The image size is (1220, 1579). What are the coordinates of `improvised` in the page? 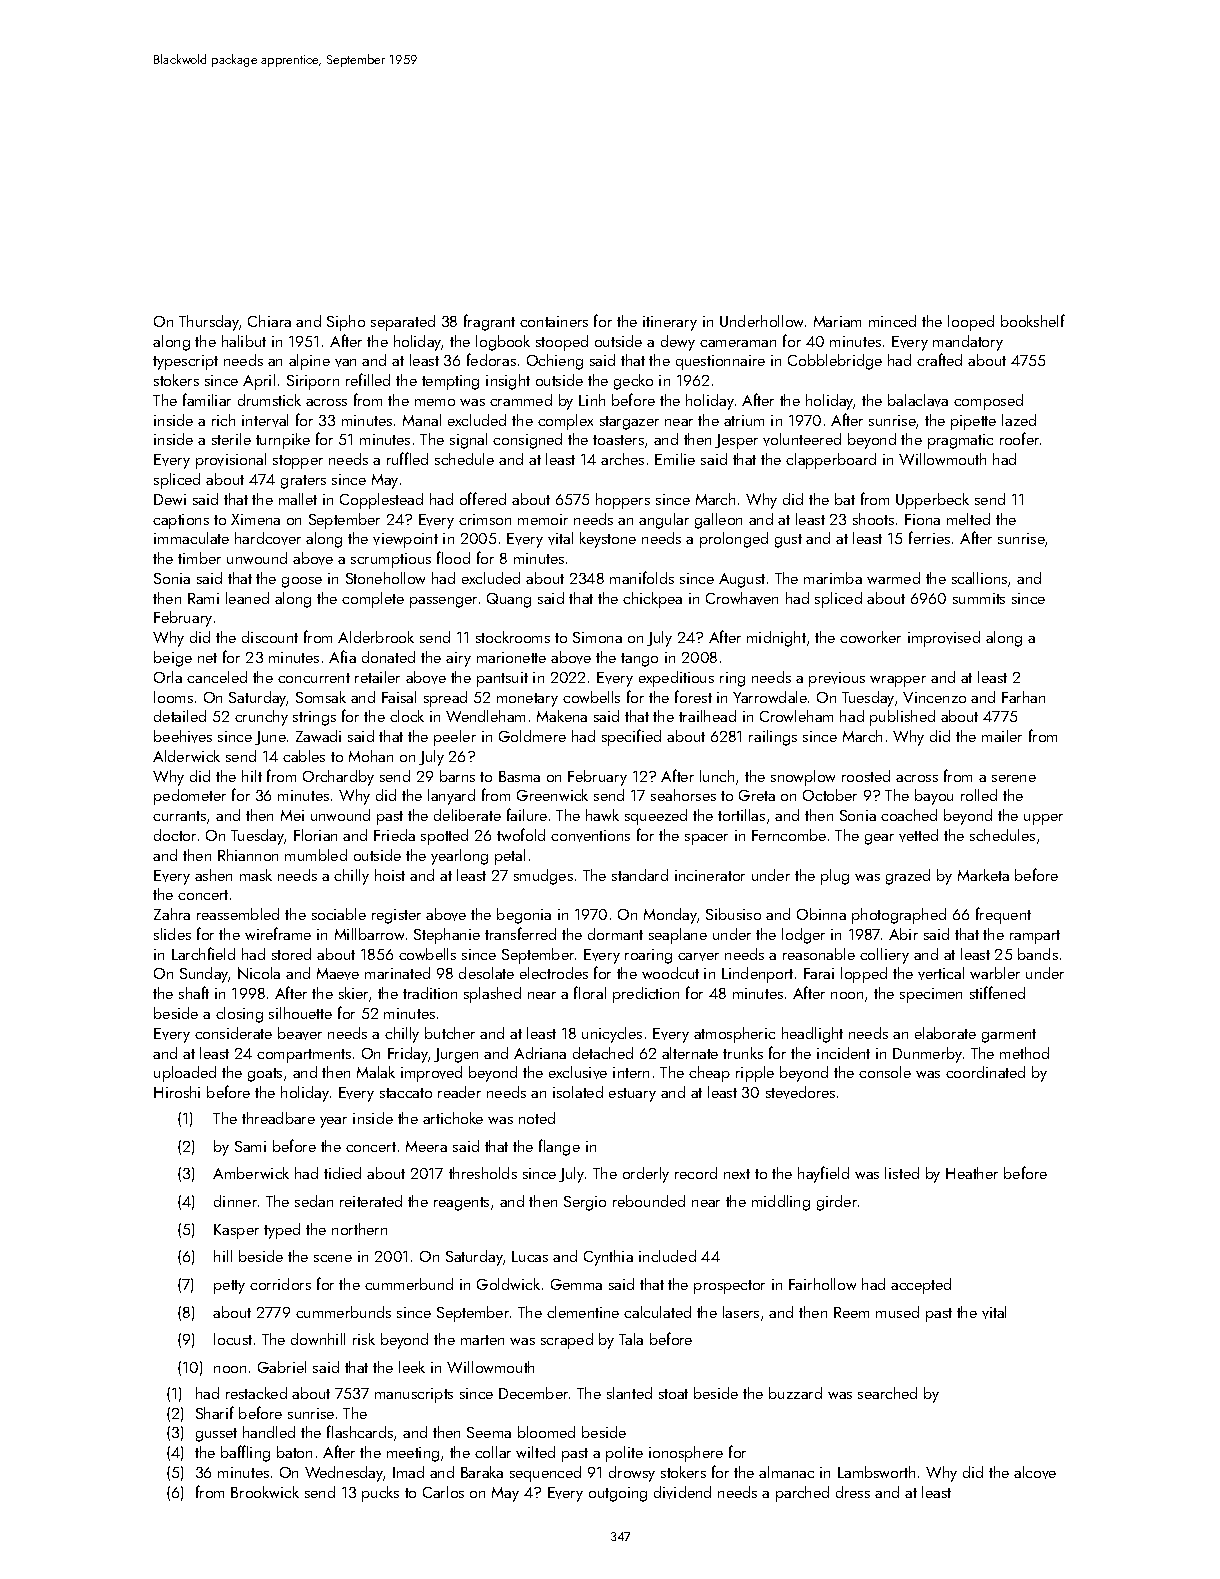 It's located at (944, 639).
